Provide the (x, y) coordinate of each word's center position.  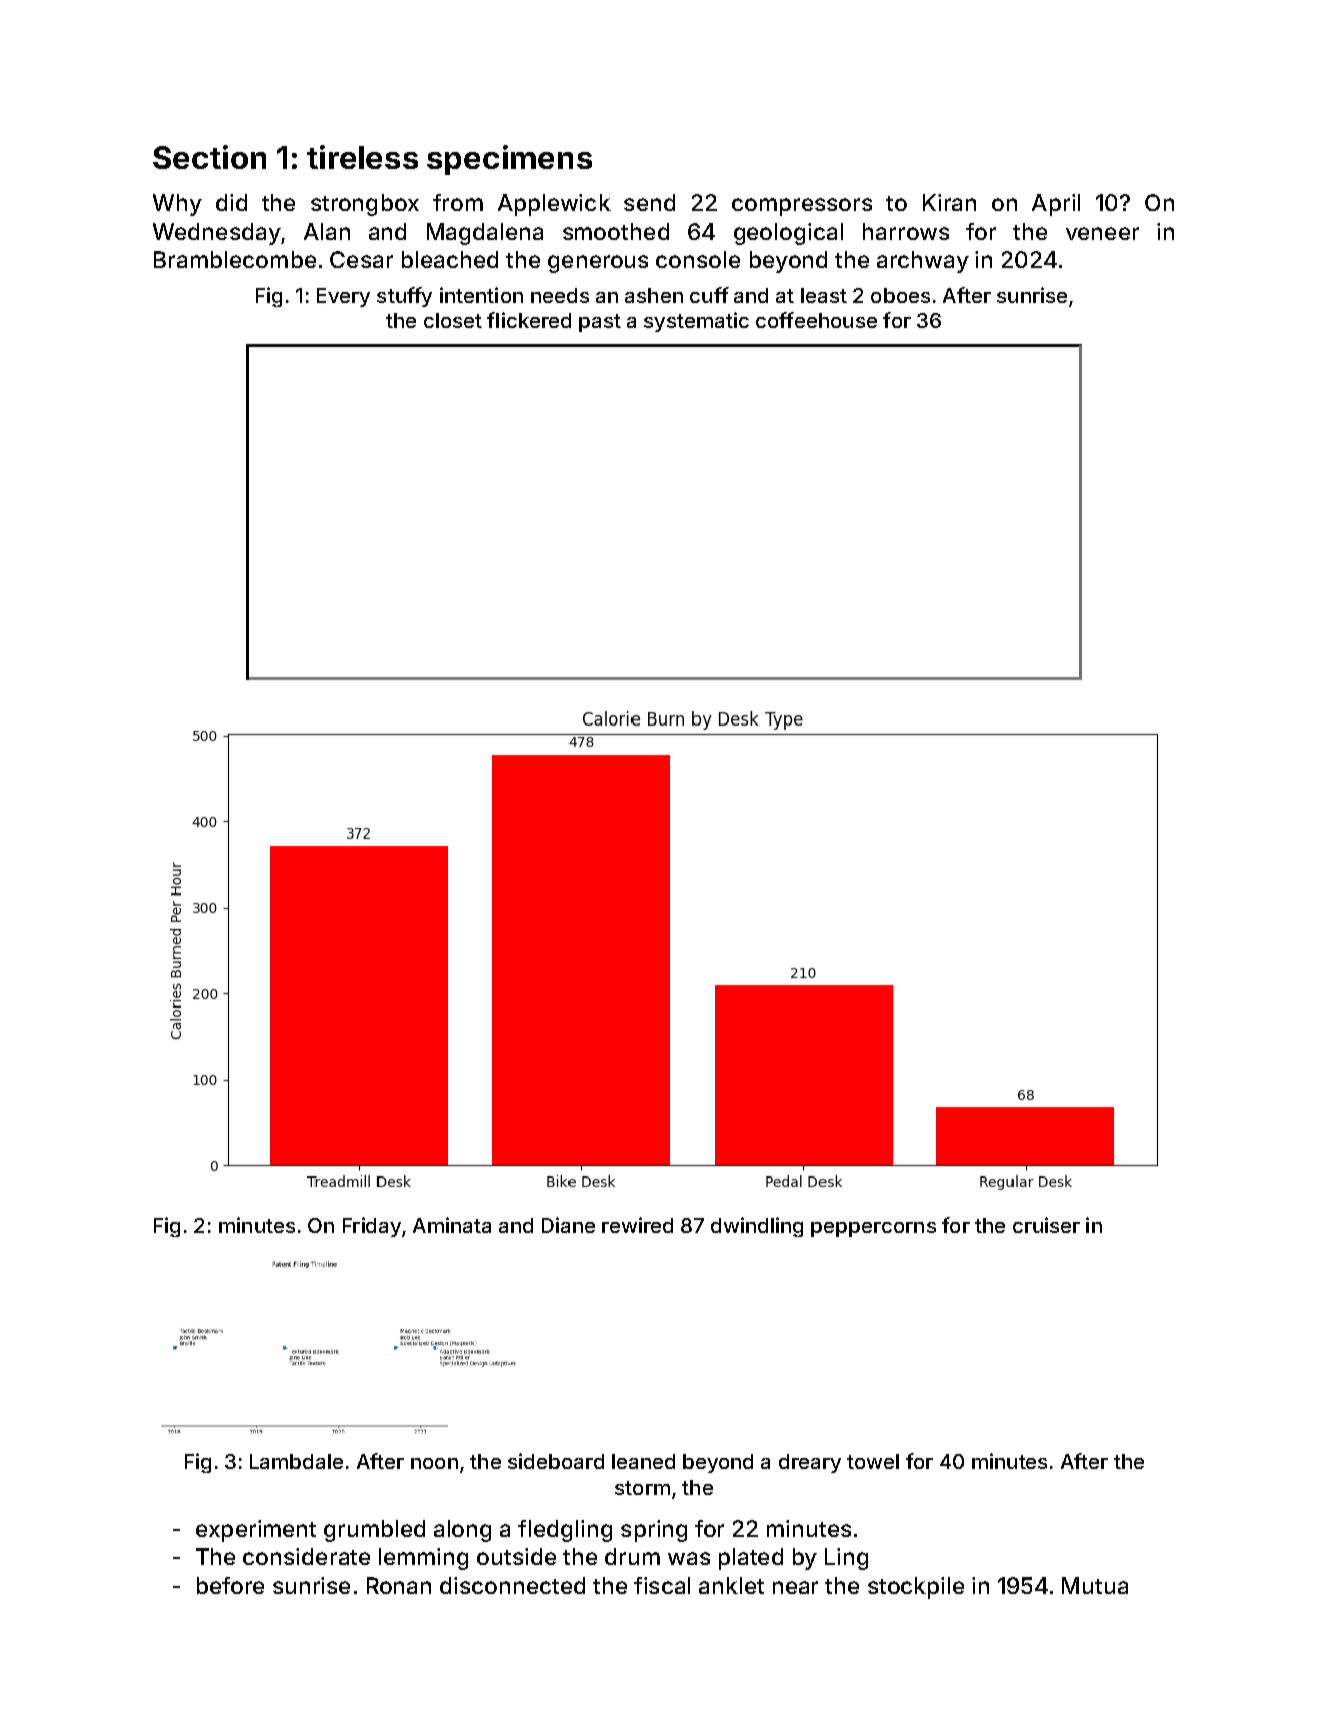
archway (923, 262)
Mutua (1095, 1585)
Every (343, 297)
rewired (637, 1225)
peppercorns (873, 1229)
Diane (568, 1225)
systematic (696, 322)
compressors (802, 207)
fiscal (662, 1585)
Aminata (452, 1225)
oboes (900, 295)
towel (873, 1461)
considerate (306, 1556)
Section (209, 157)
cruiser (1046, 1225)
